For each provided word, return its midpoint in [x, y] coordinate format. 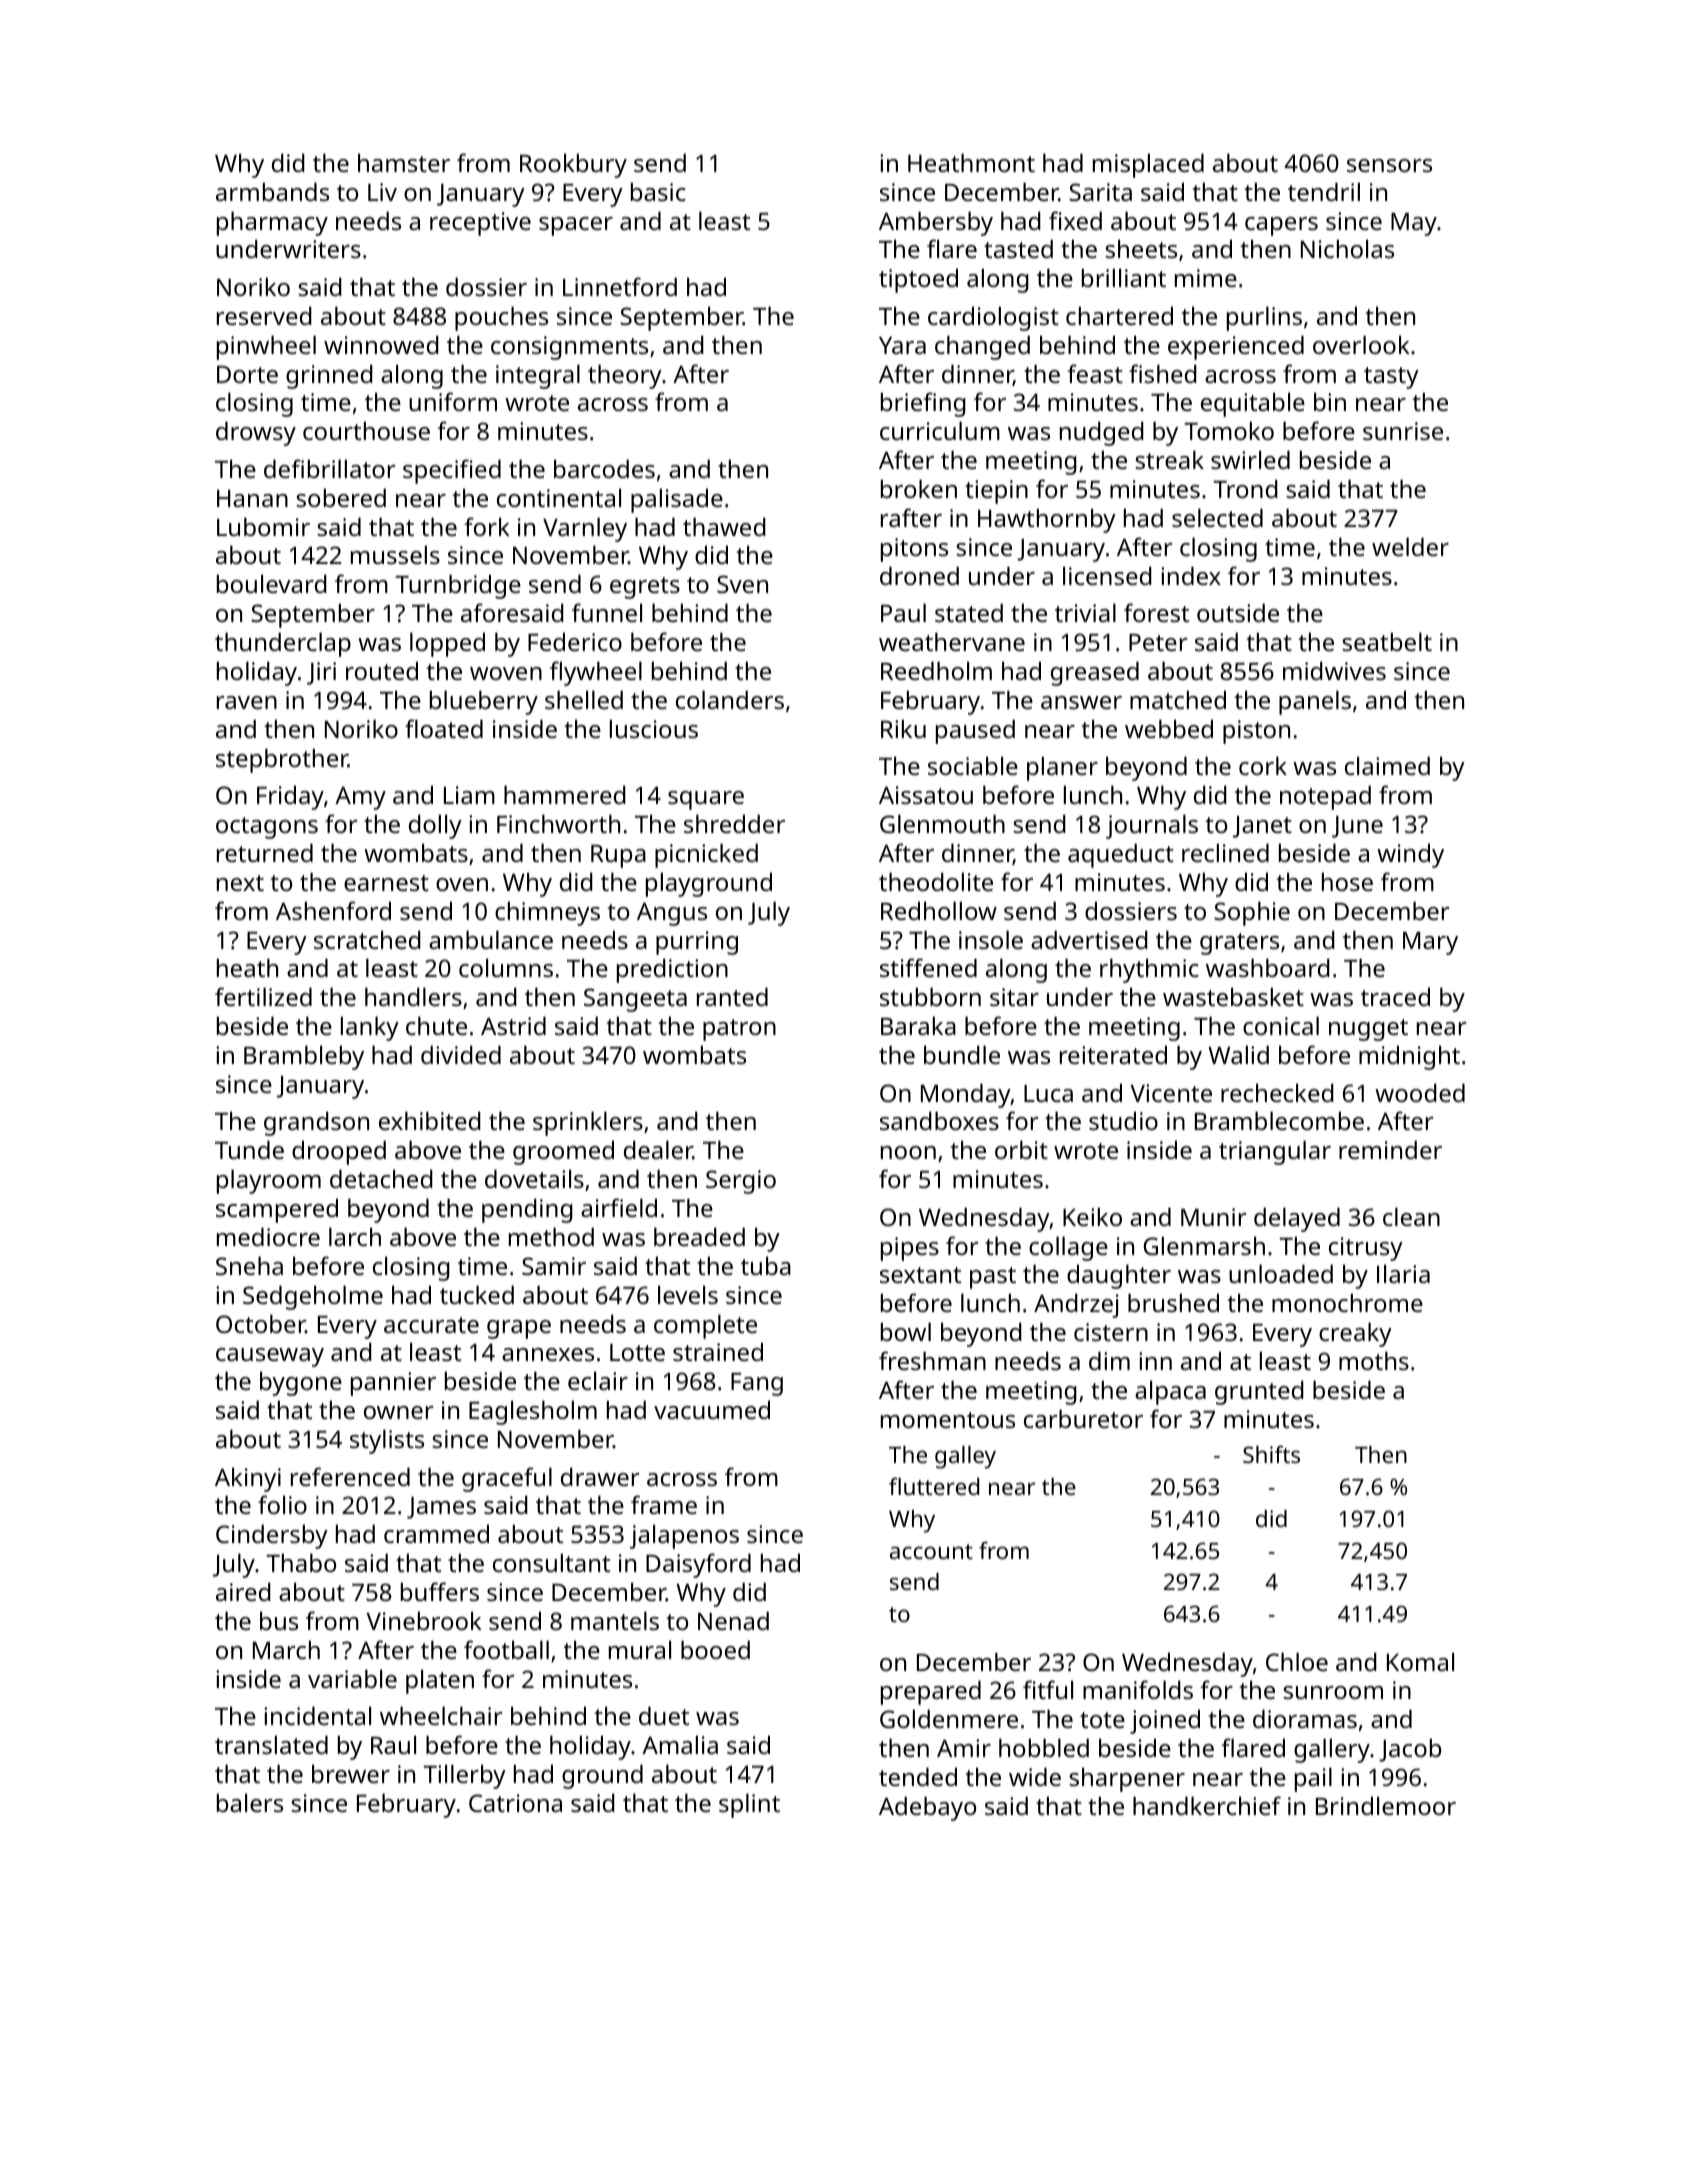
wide [1035, 1776]
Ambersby [936, 223]
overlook [1361, 344]
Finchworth [558, 823]
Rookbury [573, 165]
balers [250, 1802]
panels [1315, 702]
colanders [730, 699]
